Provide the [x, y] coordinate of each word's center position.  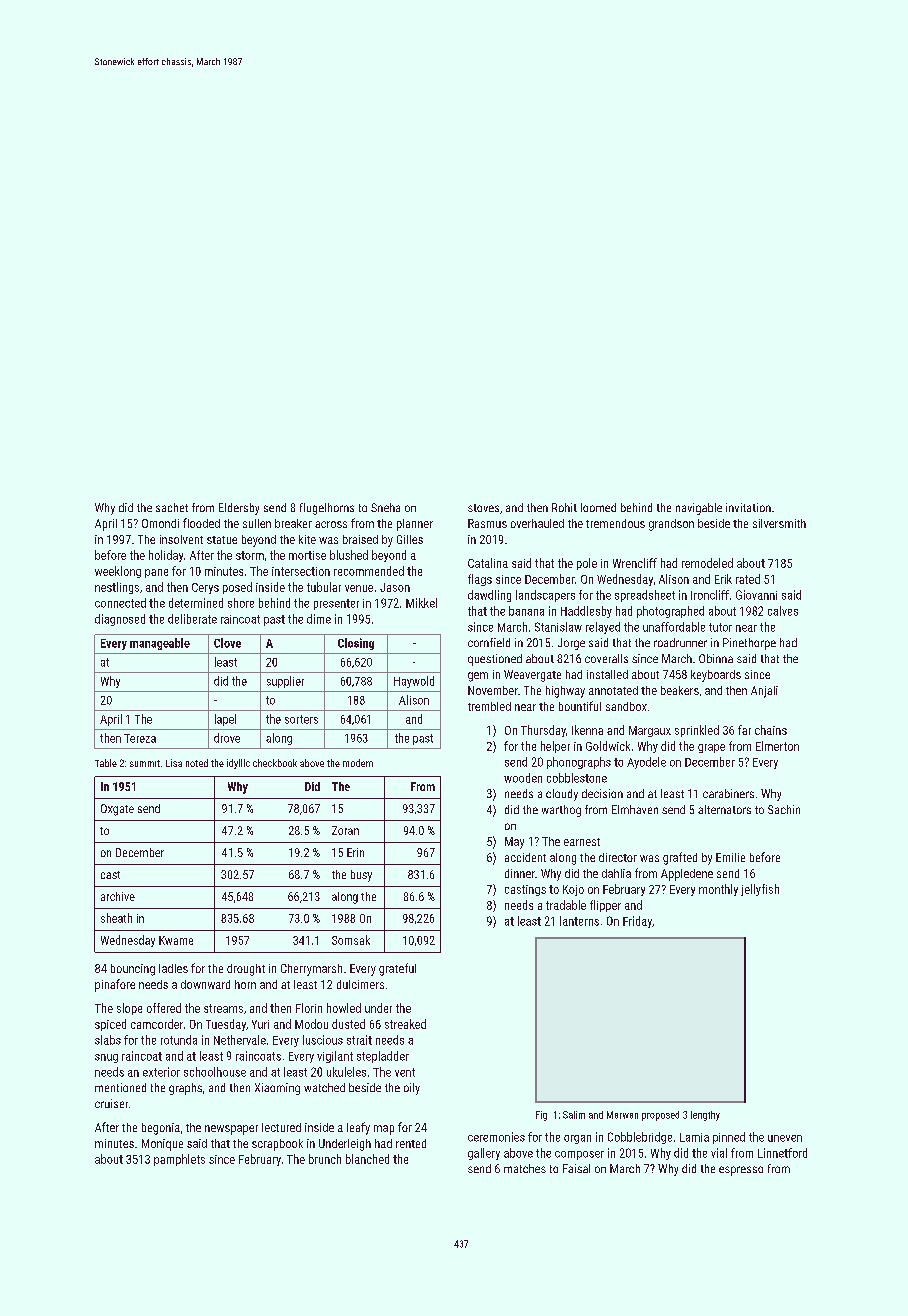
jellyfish [760, 890]
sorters [301, 719]
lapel [225, 720]
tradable [566, 905]
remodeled [707, 563]
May [514, 843]
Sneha [385, 507]
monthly [718, 890]
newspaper [231, 1130]
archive [118, 896]
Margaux [650, 731]
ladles [173, 968]
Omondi [160, 523]
